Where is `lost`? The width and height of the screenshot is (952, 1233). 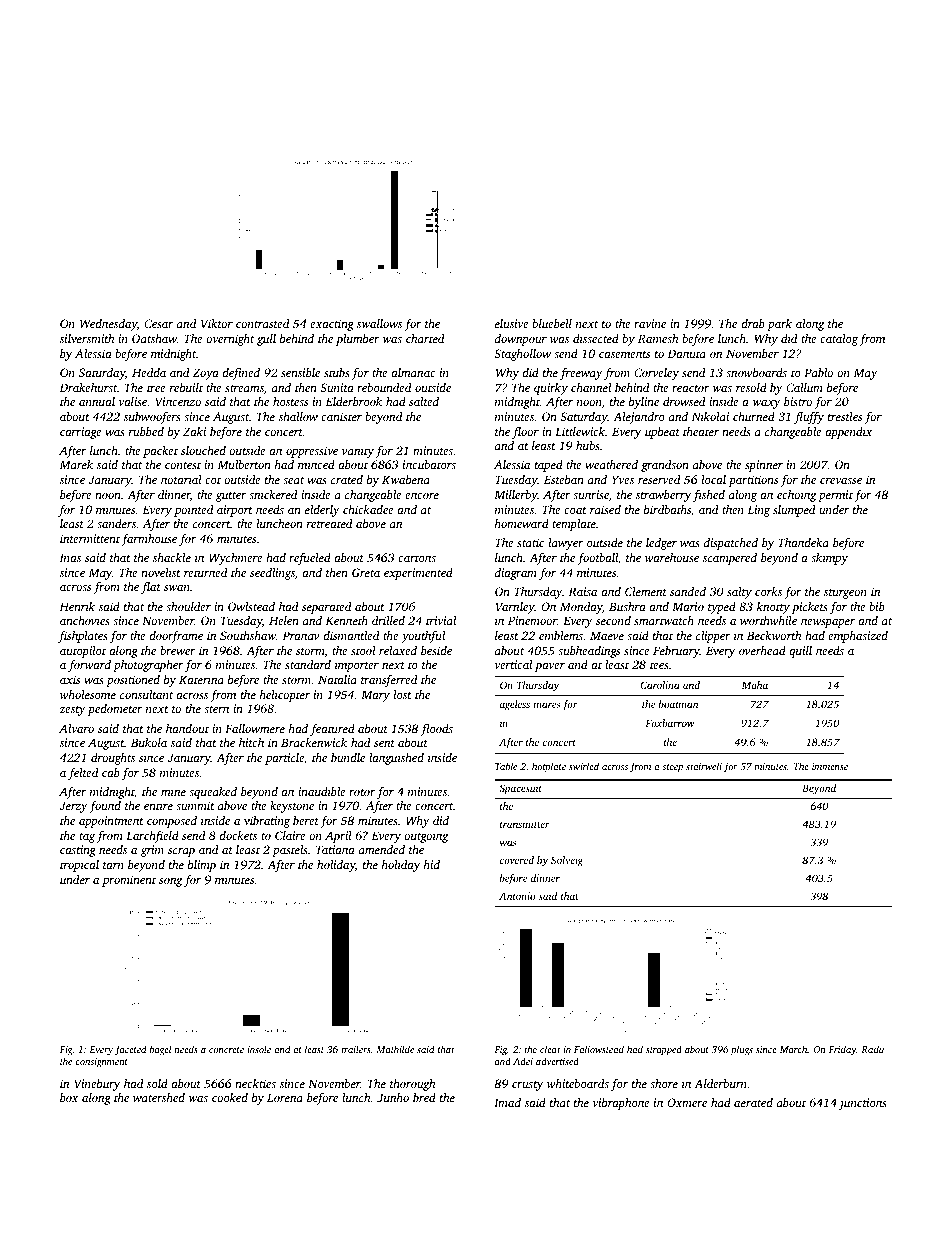
lost is located at coordinates (403, 694).
